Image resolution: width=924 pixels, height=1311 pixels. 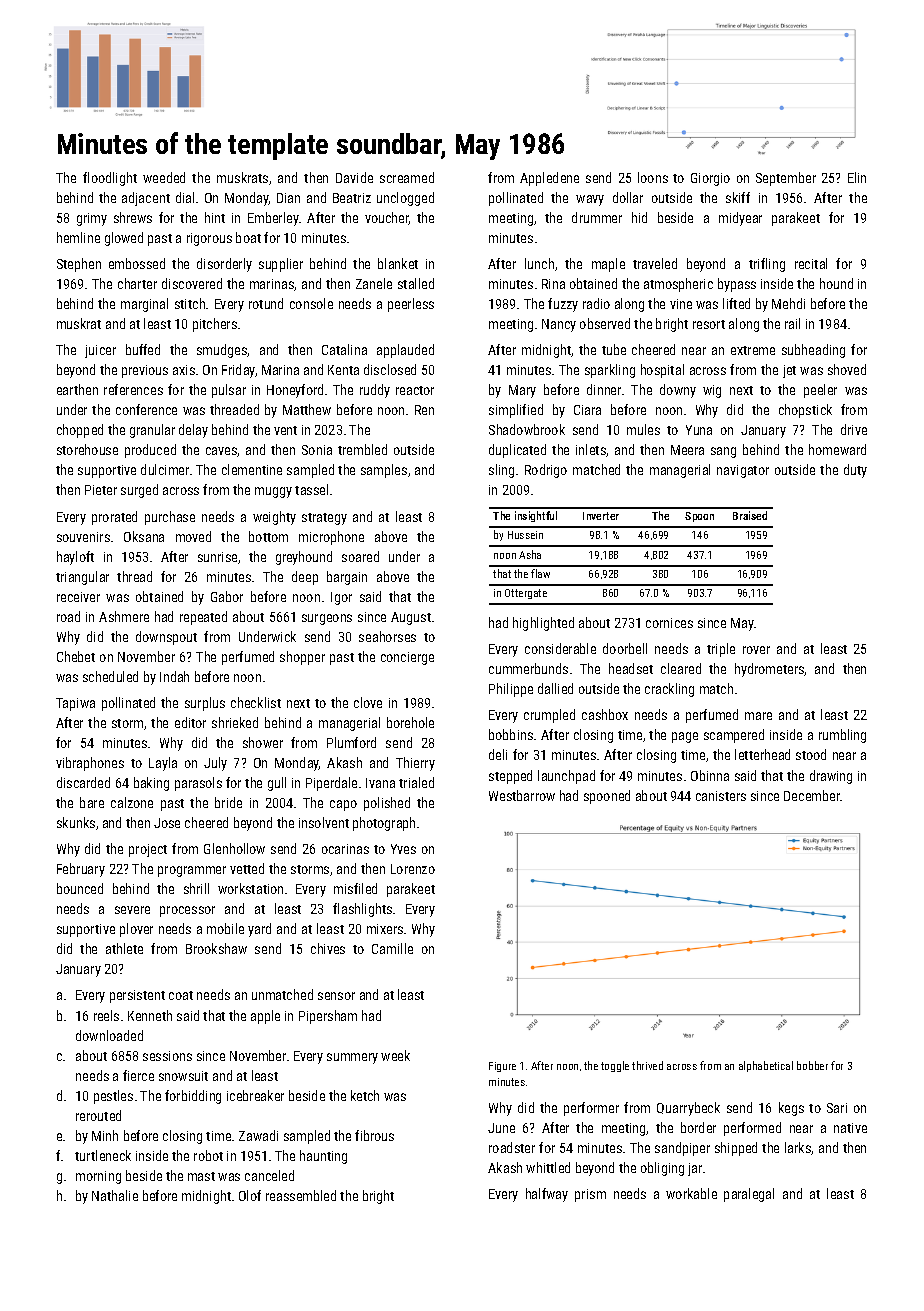 I want to click on Rodrigo, so click(x=546, y=471).
